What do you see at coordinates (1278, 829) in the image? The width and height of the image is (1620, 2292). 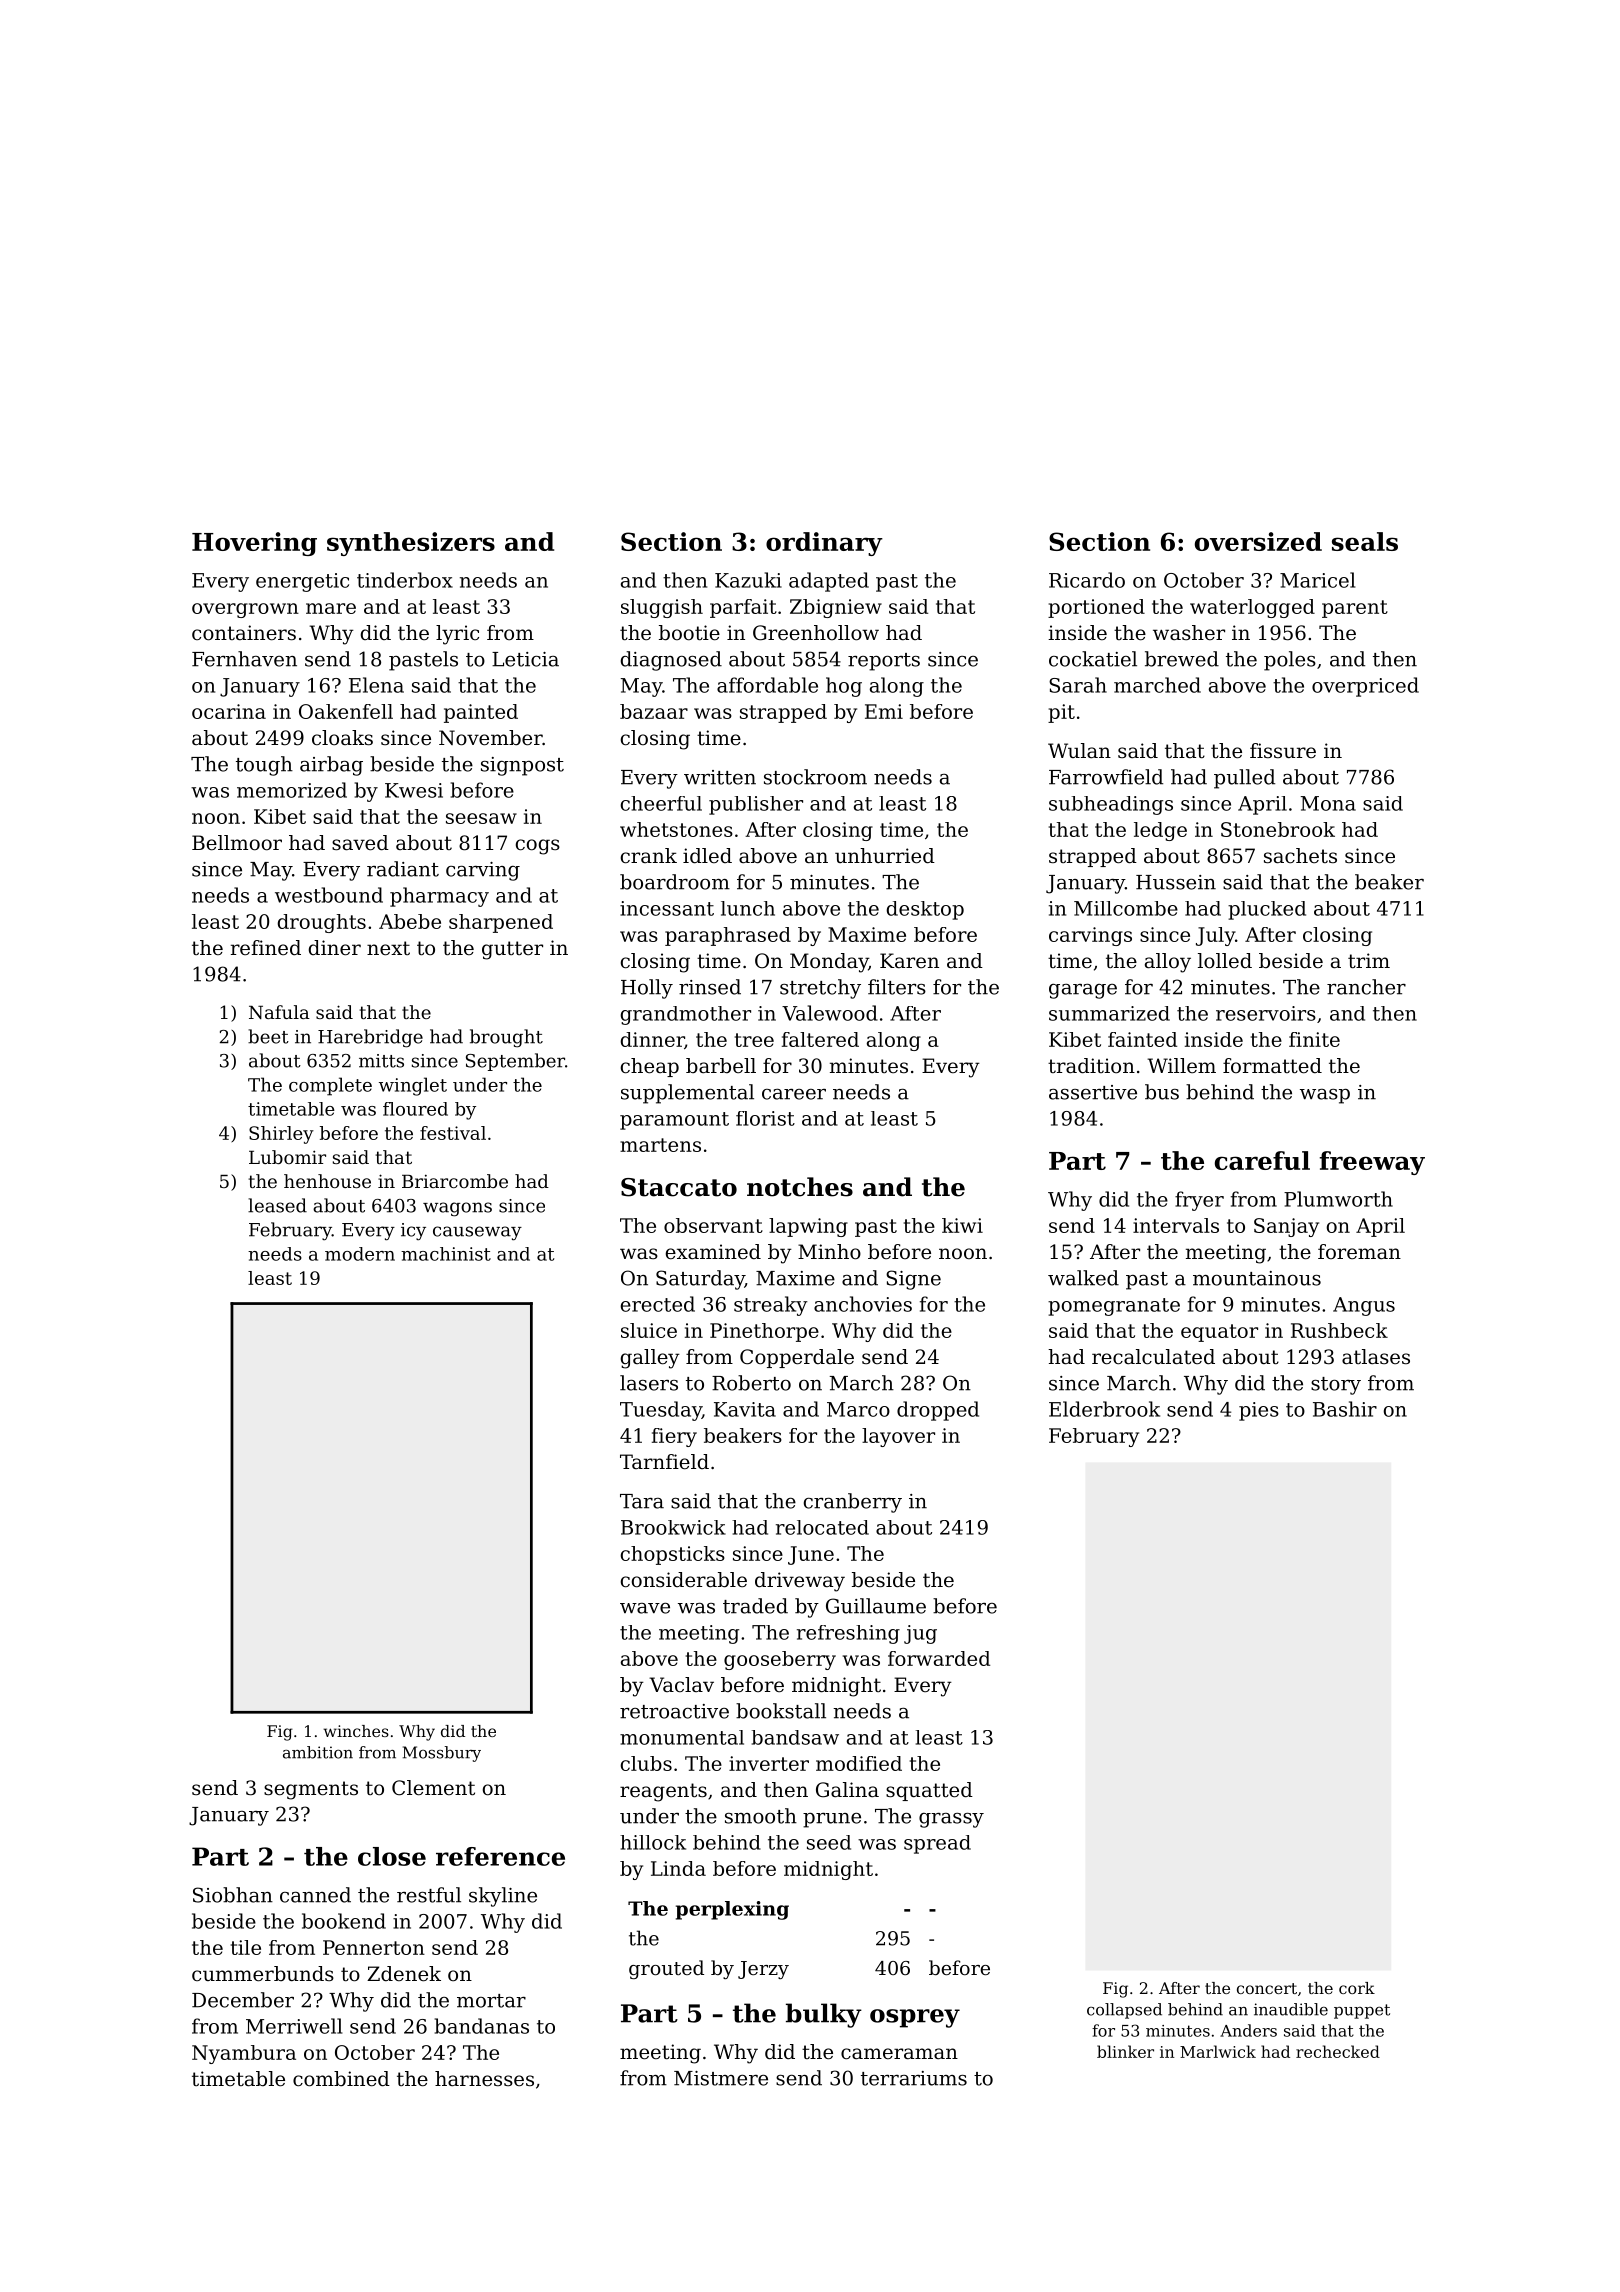 I see `Stonebrook` at bounding box center [1278, 829].
